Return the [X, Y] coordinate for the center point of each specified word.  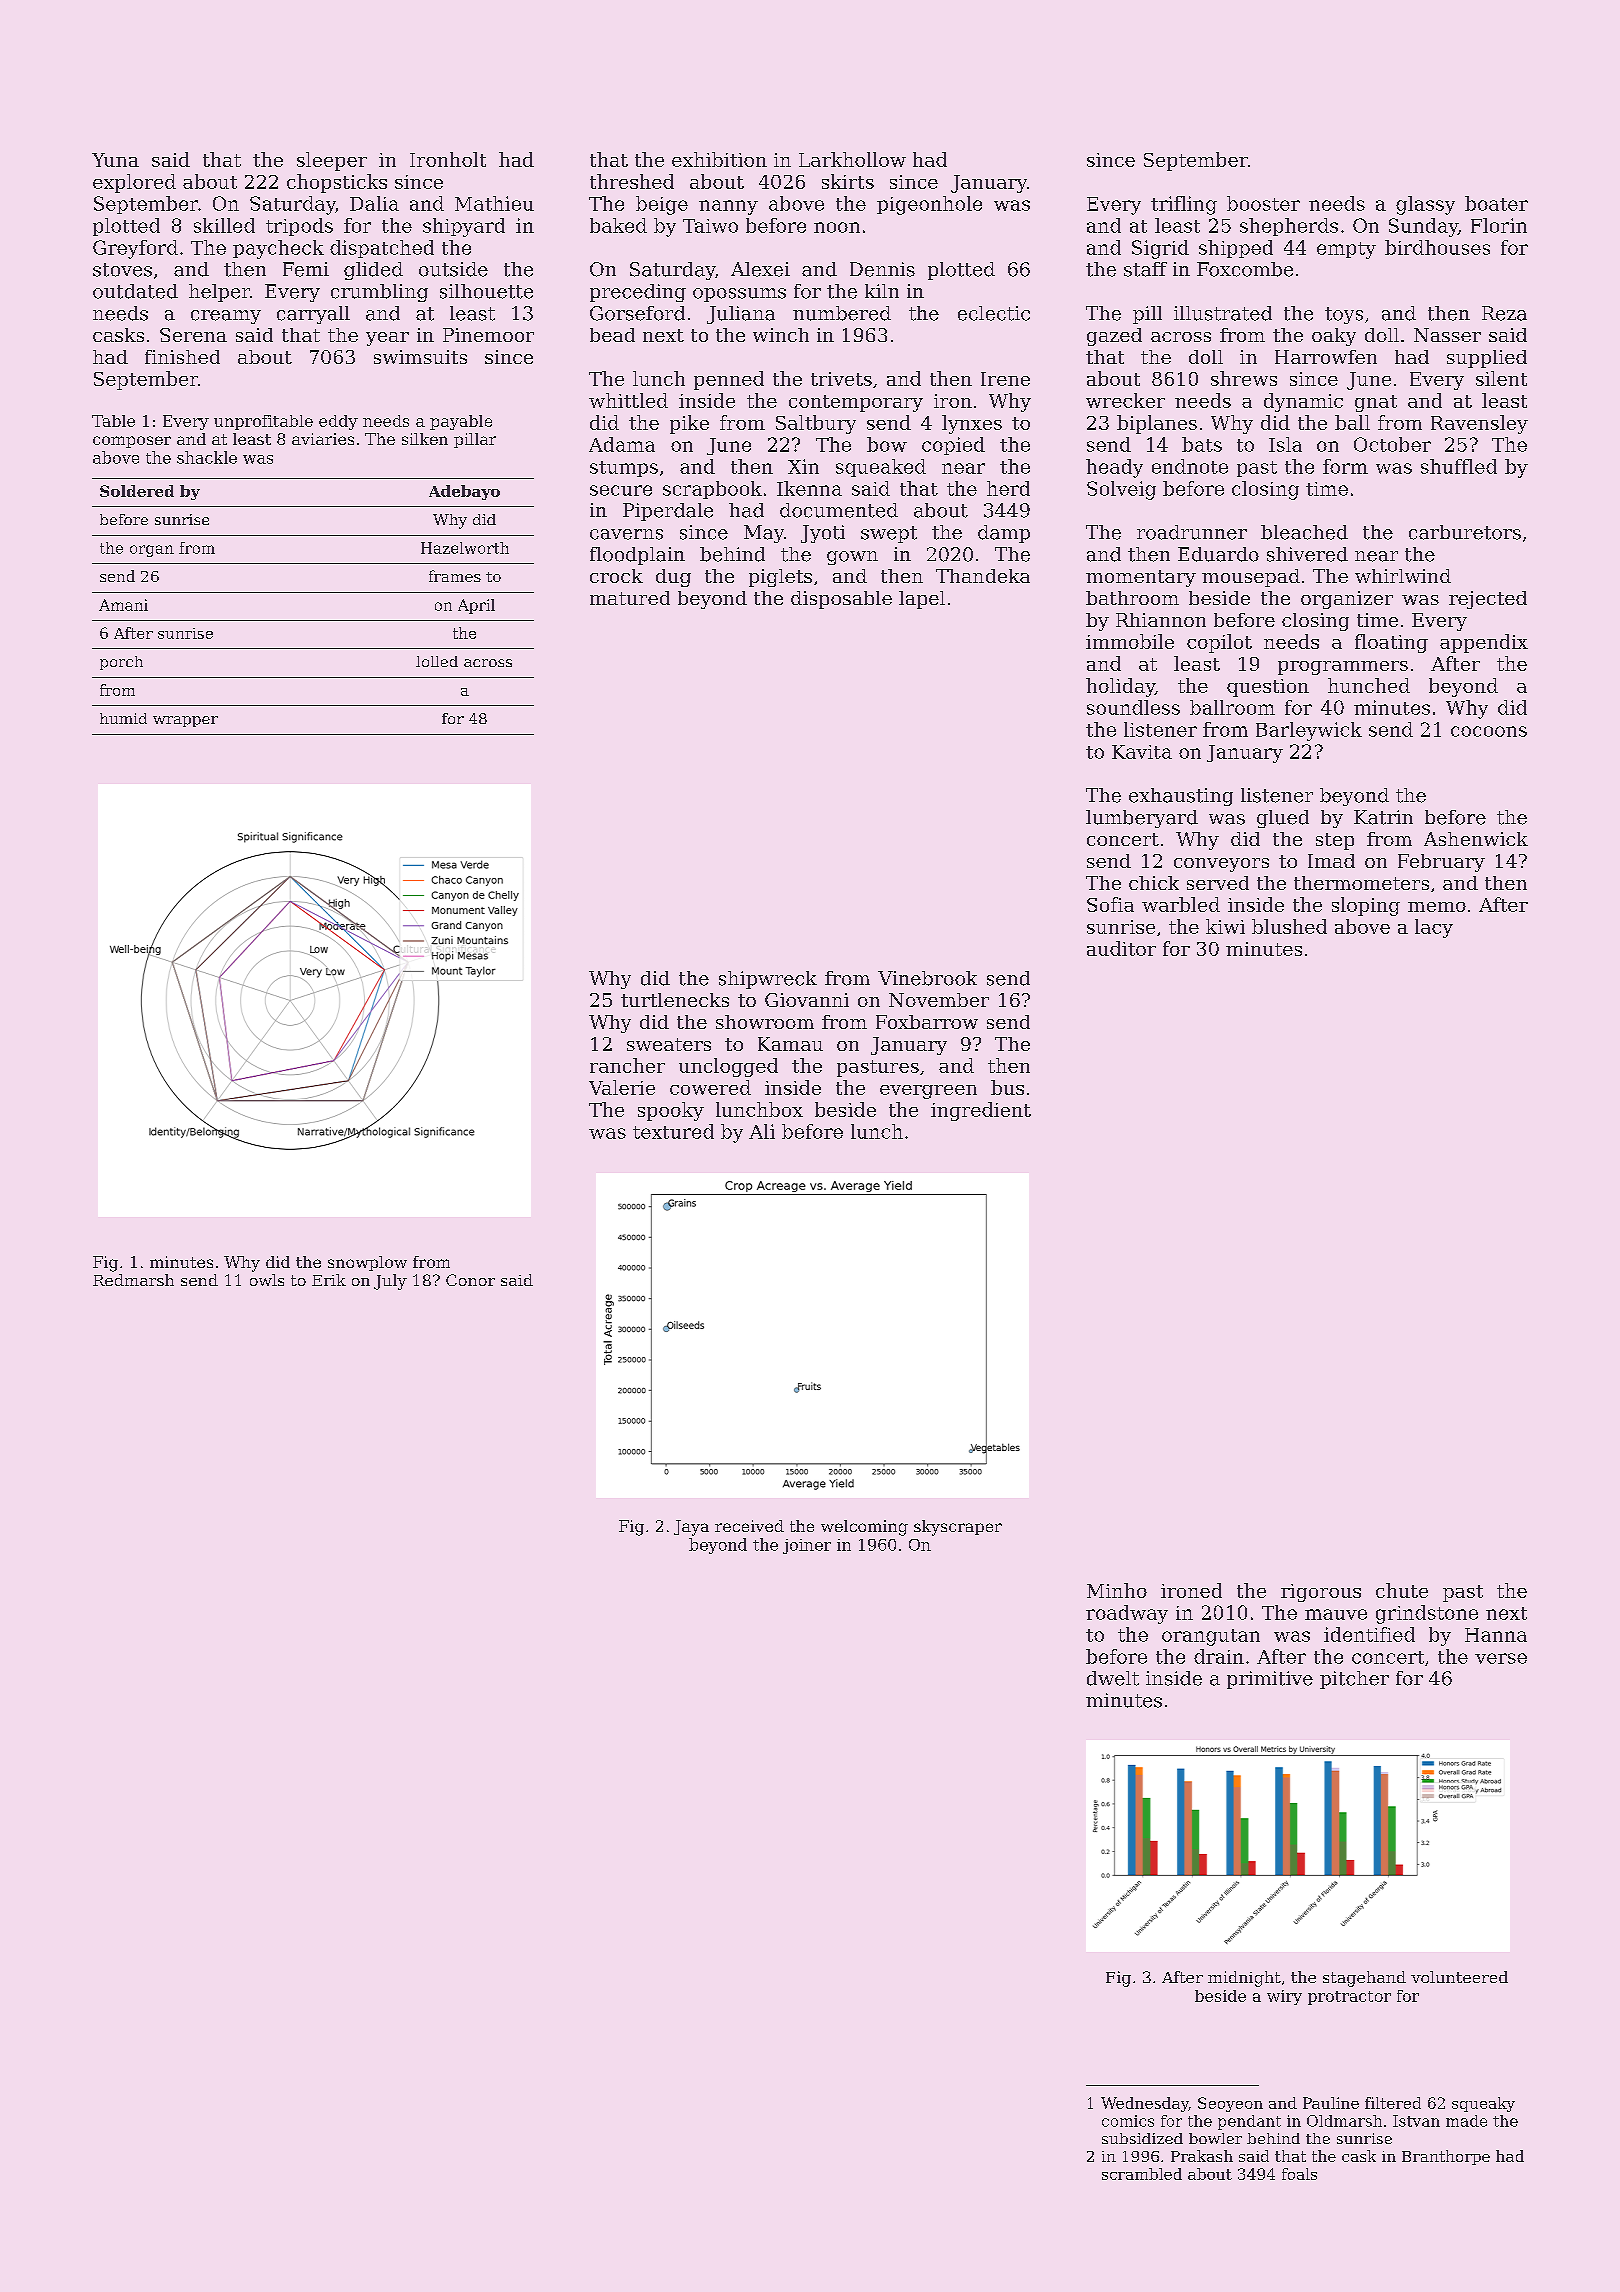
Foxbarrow [927, 1022]
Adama [622, 444]
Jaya [691, 1528]
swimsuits [420, 357]
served [1218, 883]
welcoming [864, 1528]
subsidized [1142, 2138]
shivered [1307, 554]
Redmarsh [133, 1280]
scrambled [1142, 2174]
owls [267, 1280]
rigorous [1321, 1593]
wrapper [185, 721]
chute [1402, 1590]
